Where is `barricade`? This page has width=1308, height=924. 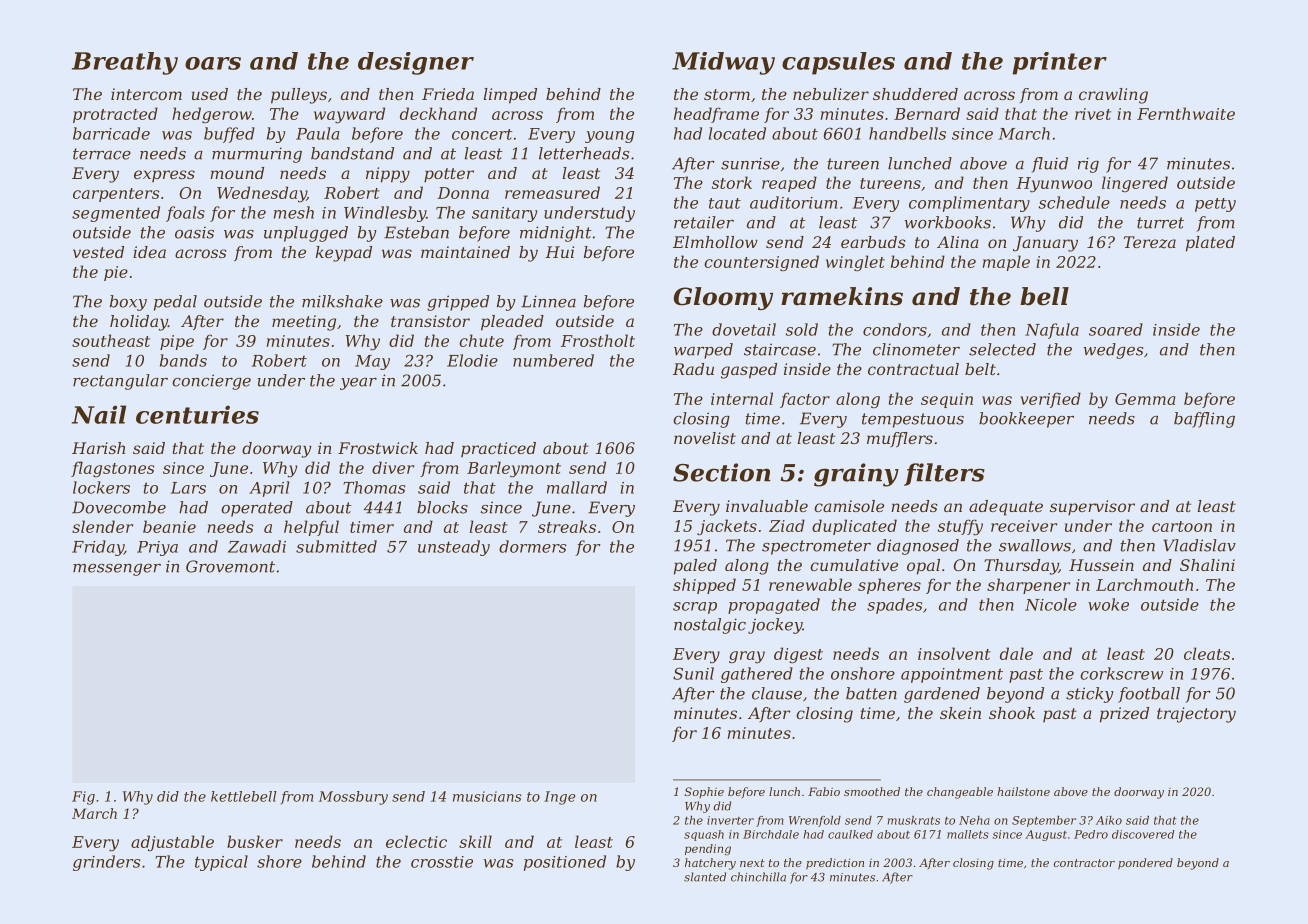 barricade is located at coordinates (111, 133).
